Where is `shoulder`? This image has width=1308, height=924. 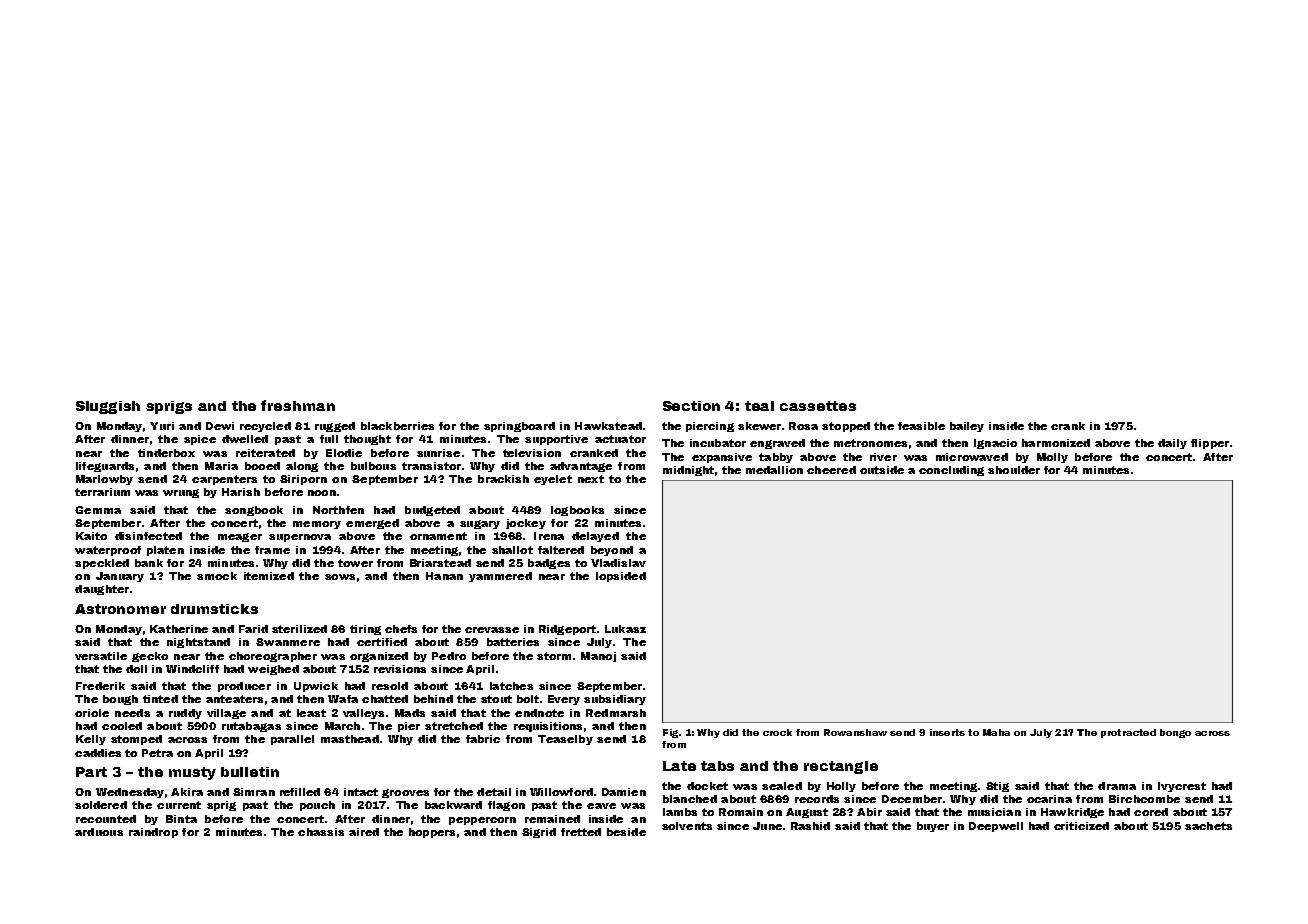
shoulder is located at coordinates (1014, 470).
